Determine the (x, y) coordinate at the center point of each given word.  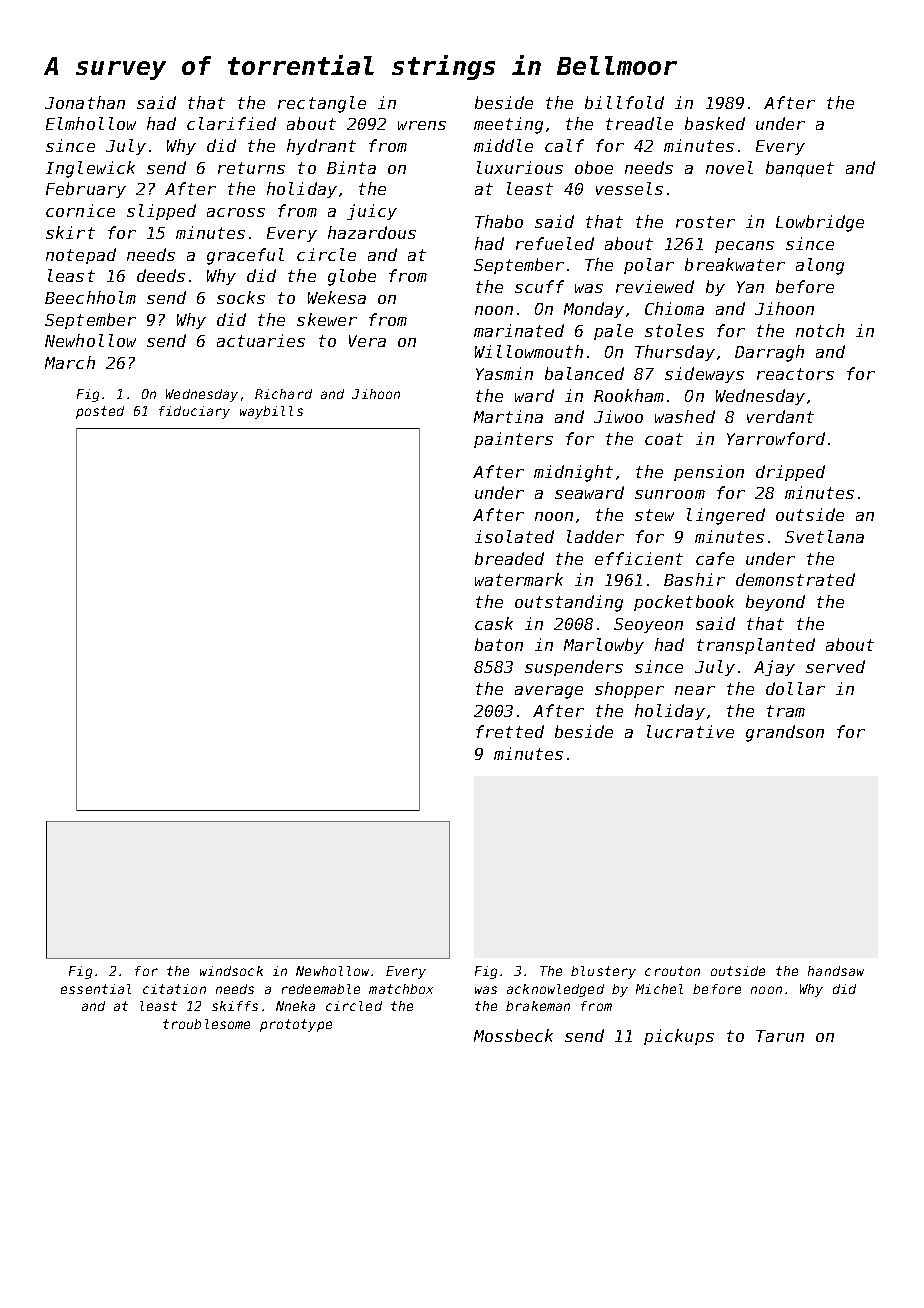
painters (513, 440)
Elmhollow (91, 123)
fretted (510, 731)
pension (709, 473)
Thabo (499, 221)
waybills (271, 412)
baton (499, 644)
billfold (624, 102)
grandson (785, 733)
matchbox (401, 989)
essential (96, 989)
